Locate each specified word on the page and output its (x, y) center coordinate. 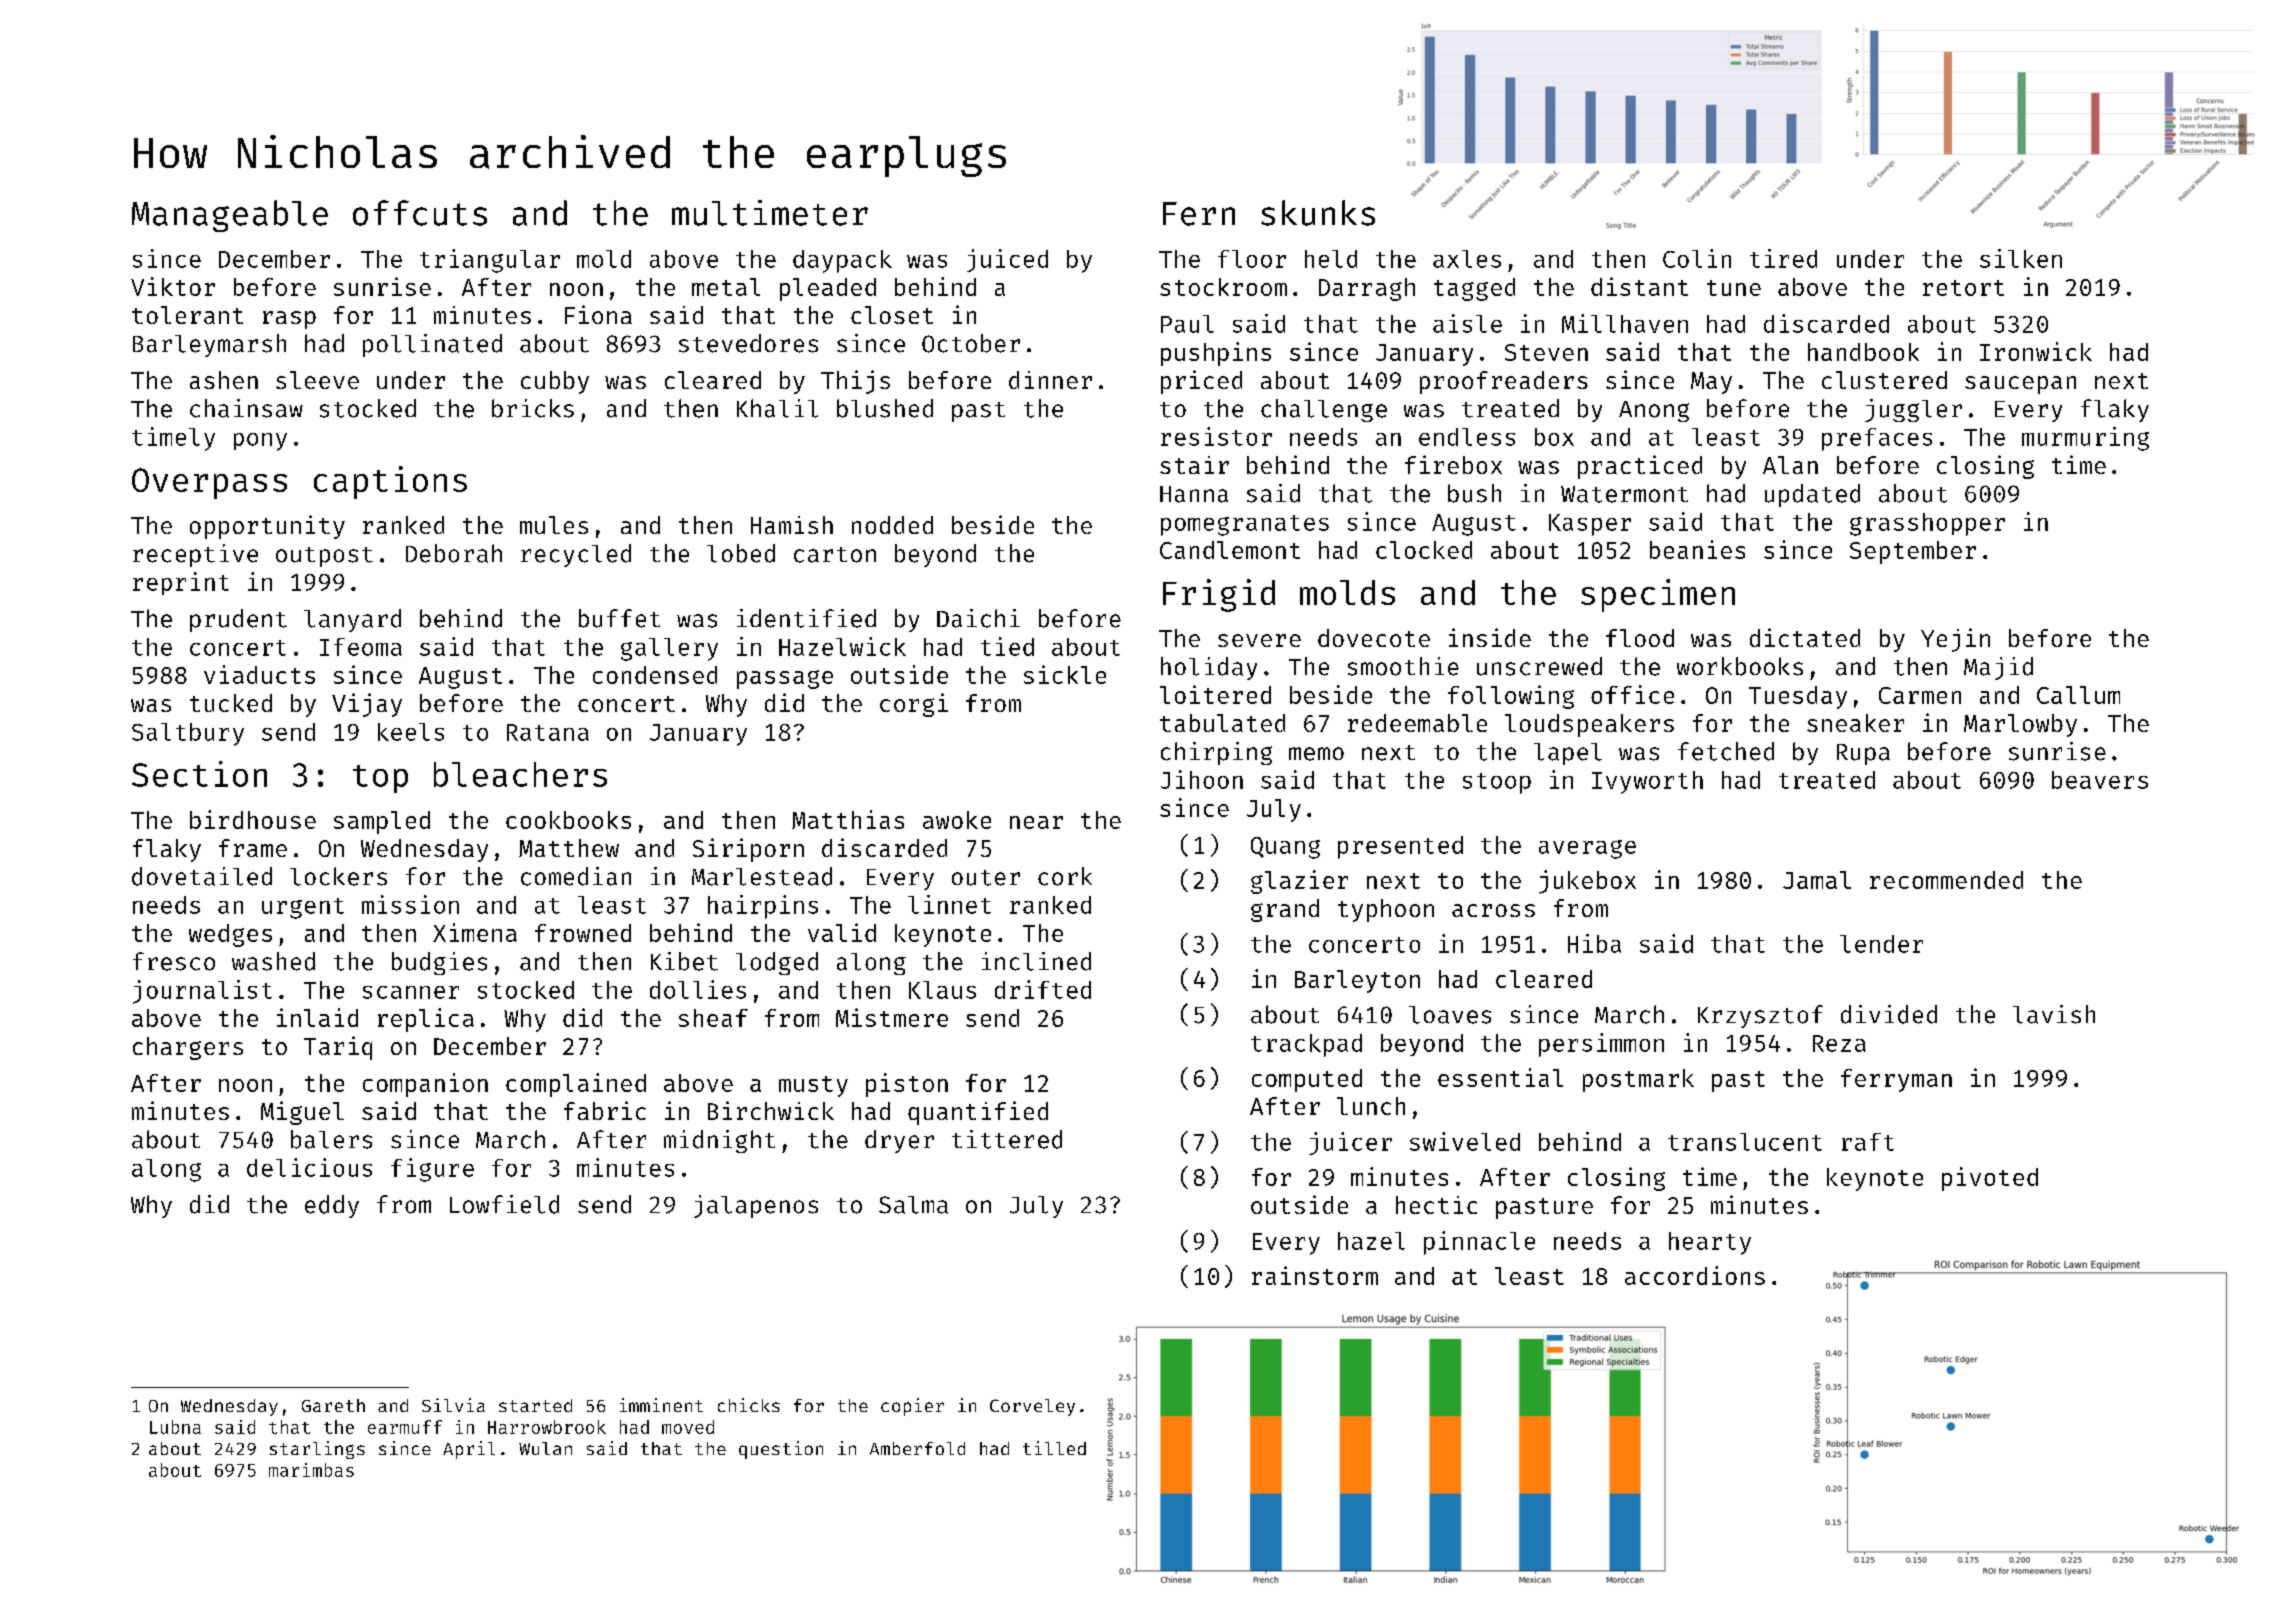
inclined (1036, 961)
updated (1812, 495)
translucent (1745, 1142)
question (781, 1450)
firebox (1453, 464)
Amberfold (917, 1448)
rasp (289, 320)
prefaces (1877, 439)
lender (1881, 944)
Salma (913, 1205)
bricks (533, 408)
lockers (338, 876)
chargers (188, 1048)
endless (1467, 437)
